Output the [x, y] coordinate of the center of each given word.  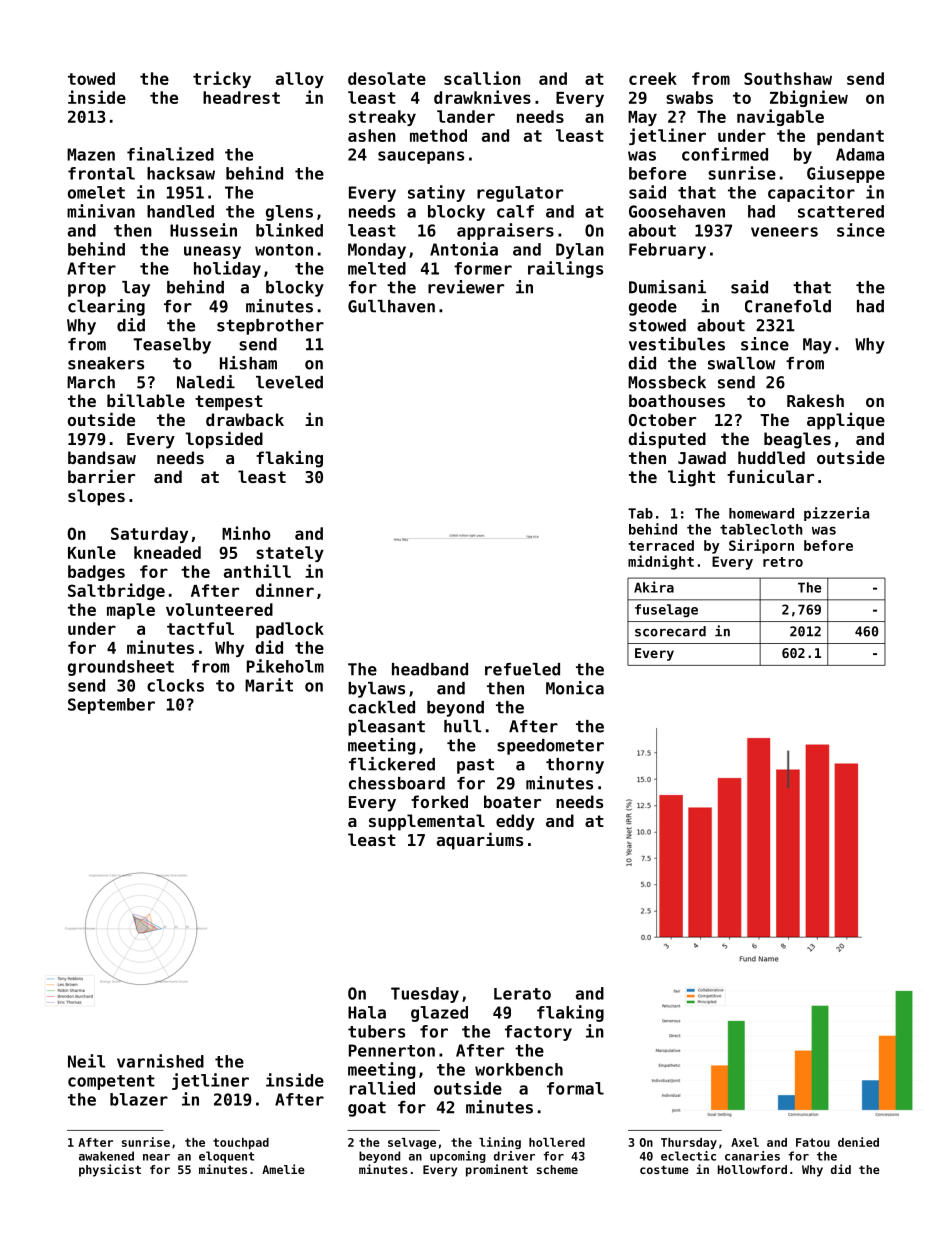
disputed [667, 440]
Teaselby [172, 346]
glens [289, 213]
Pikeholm [285, 666]
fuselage [666, 610]
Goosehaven [677, 211]
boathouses [677, 400]
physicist [110, 1170]
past [475, 766]
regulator [520, 194]
